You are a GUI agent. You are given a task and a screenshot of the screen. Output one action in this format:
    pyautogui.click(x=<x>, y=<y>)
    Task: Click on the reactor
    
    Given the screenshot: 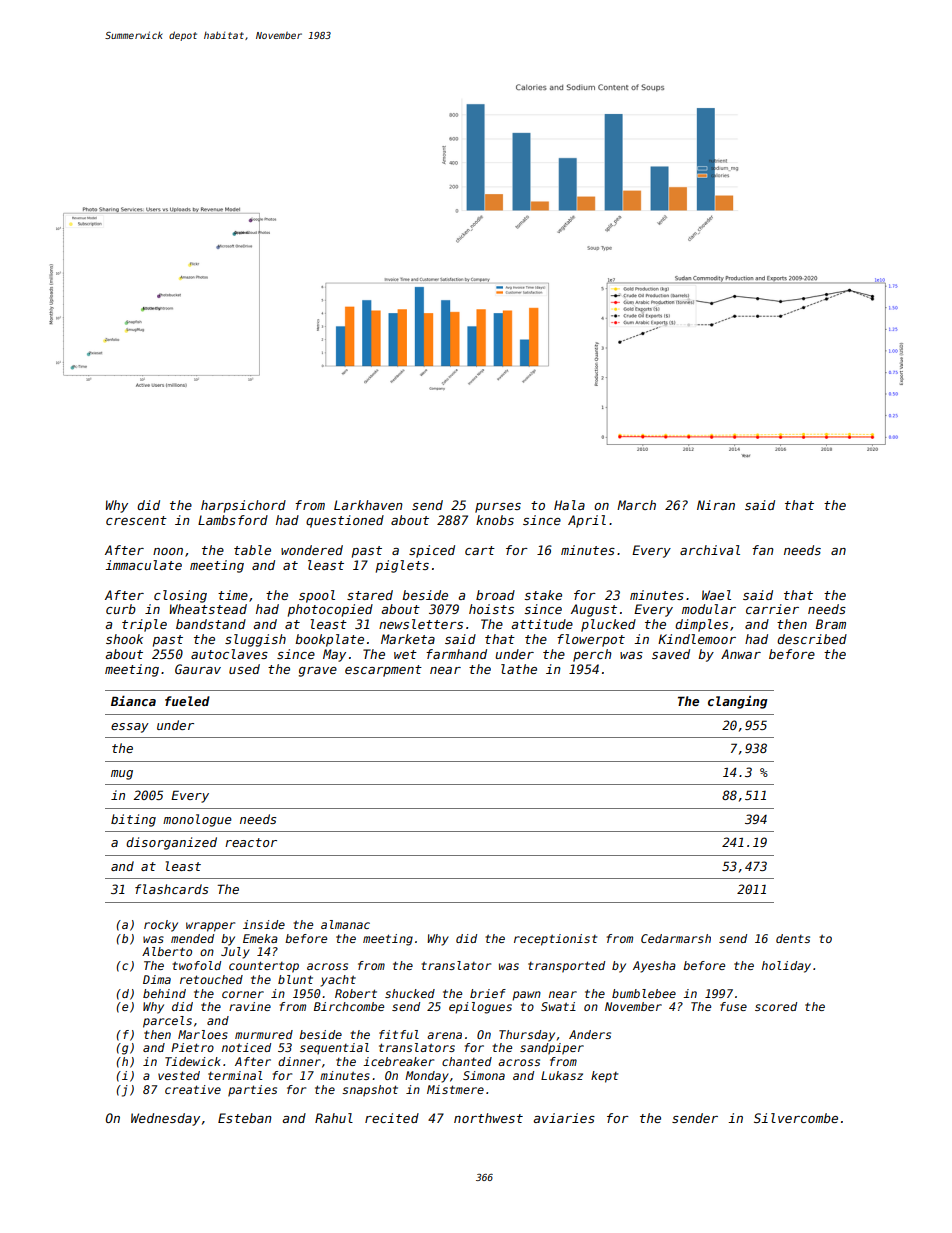 What is the action you would take?
    pyautogui.click(x=251, y=842)
